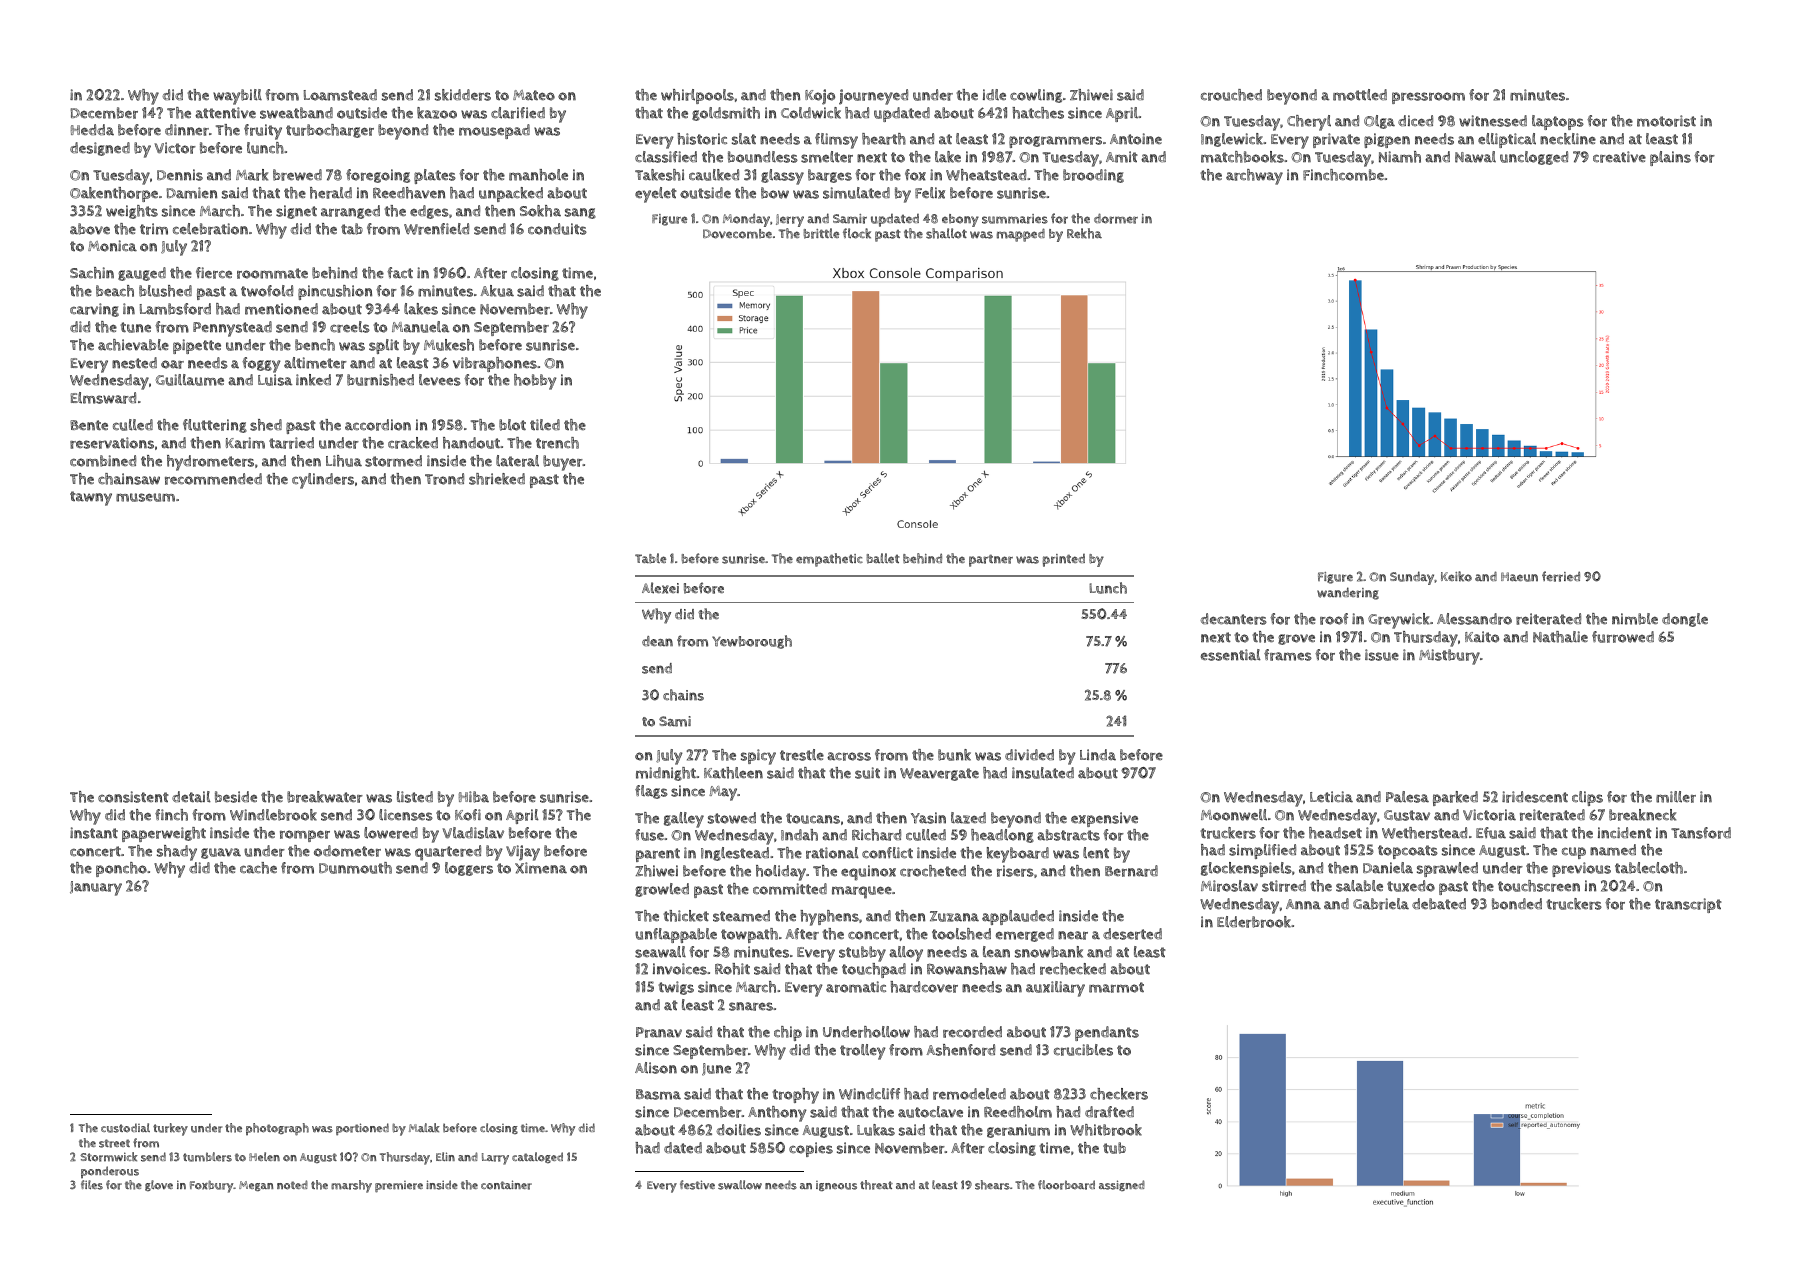 Image resolution: width=1804 pixels, height=1275 pixels. What do you see at coordinates (362, 1129) in the screenshot?
I see `portioned` at bounding box center [362, 1129].
